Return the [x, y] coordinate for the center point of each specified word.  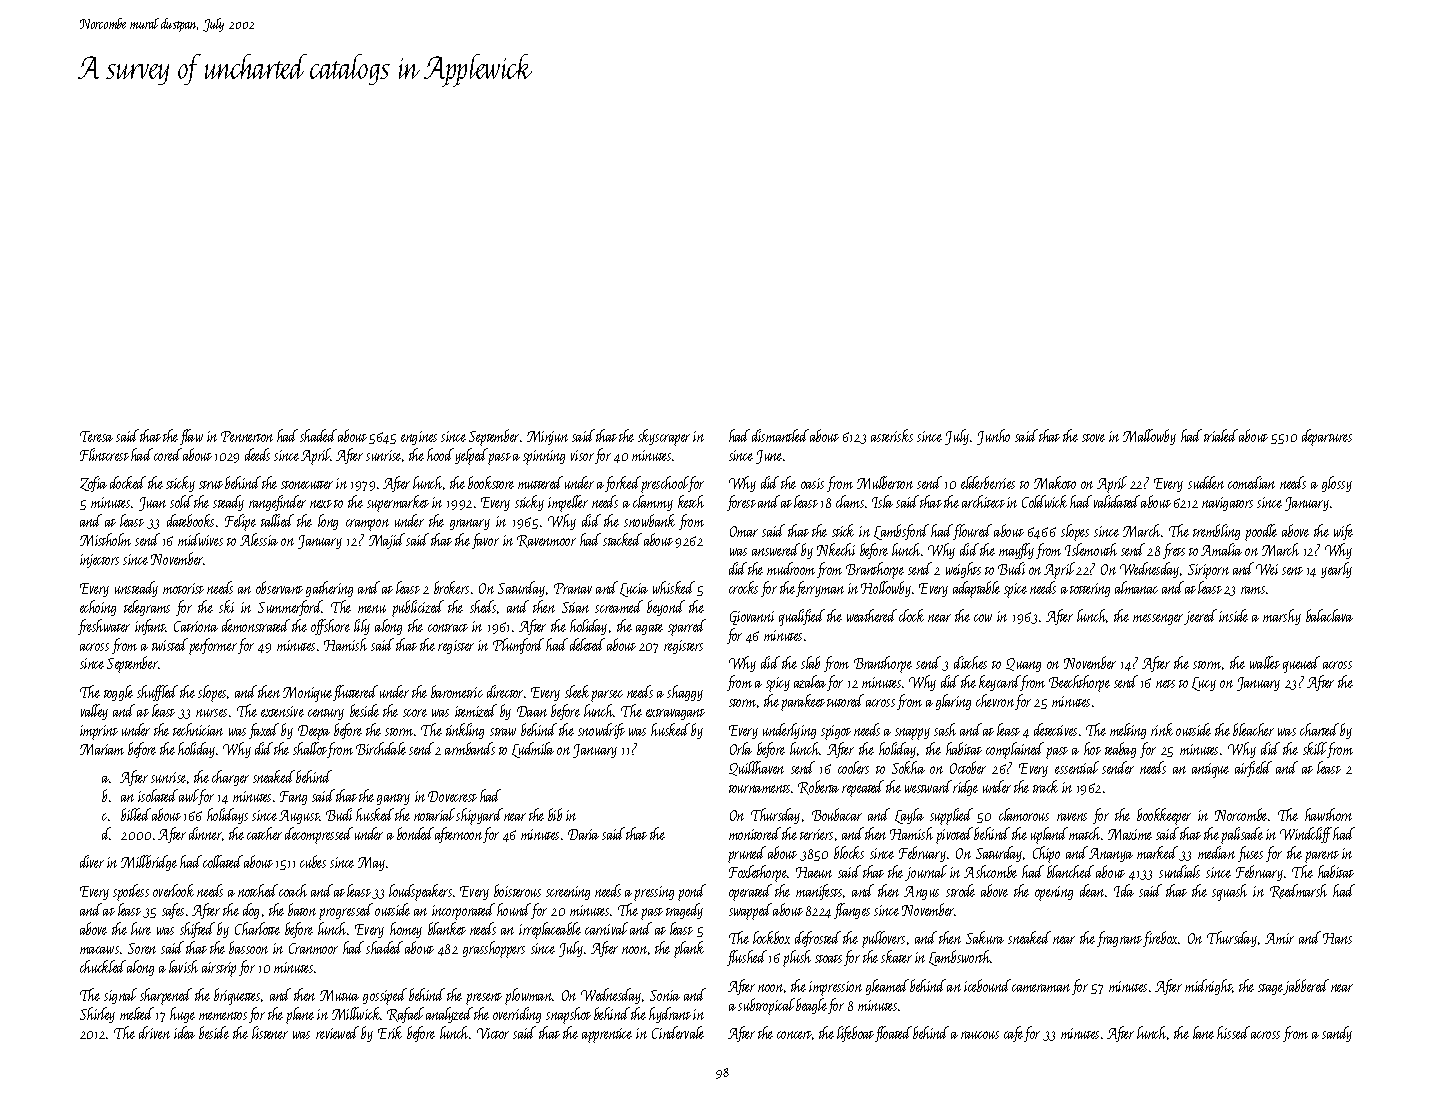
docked [128, 482]
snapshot [568, 1015]
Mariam [102, 749]
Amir [1279, 938]
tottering [1090, 590]
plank [689, 949]
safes [173, 911]
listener [270, 1032]
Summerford [290, 608]
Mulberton [885, 482]
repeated [863, 788]
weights [963, 570]
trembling [1216, 532]
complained [1015, 750]
